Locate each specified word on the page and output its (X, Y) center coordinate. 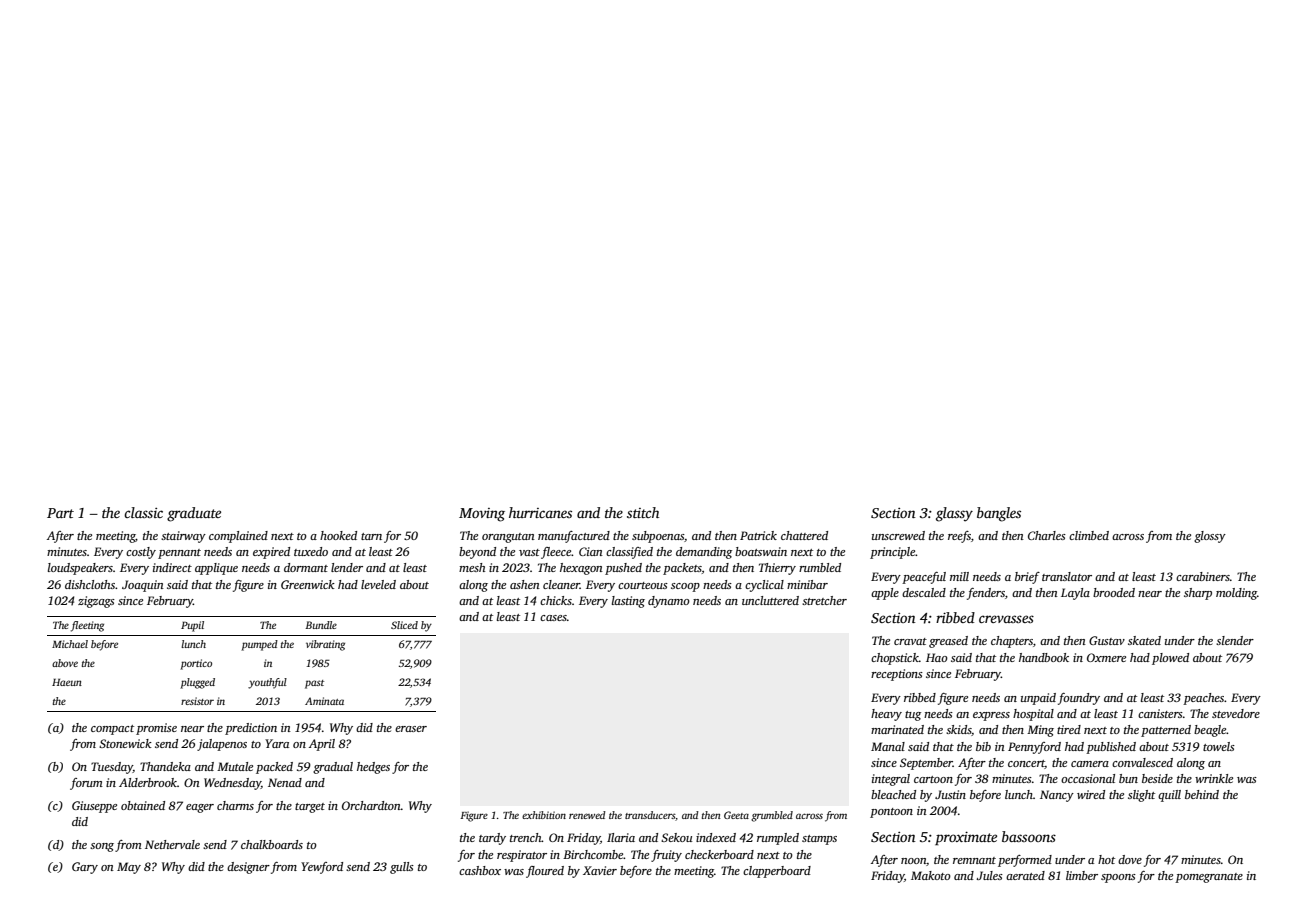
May (129, 868)
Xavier (600, 870)
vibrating (325, 645)
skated (1144, 640)
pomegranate (1209, 878)
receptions (897, 675)
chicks (556, 600)
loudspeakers (80, 569)
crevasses (1006, 619)
